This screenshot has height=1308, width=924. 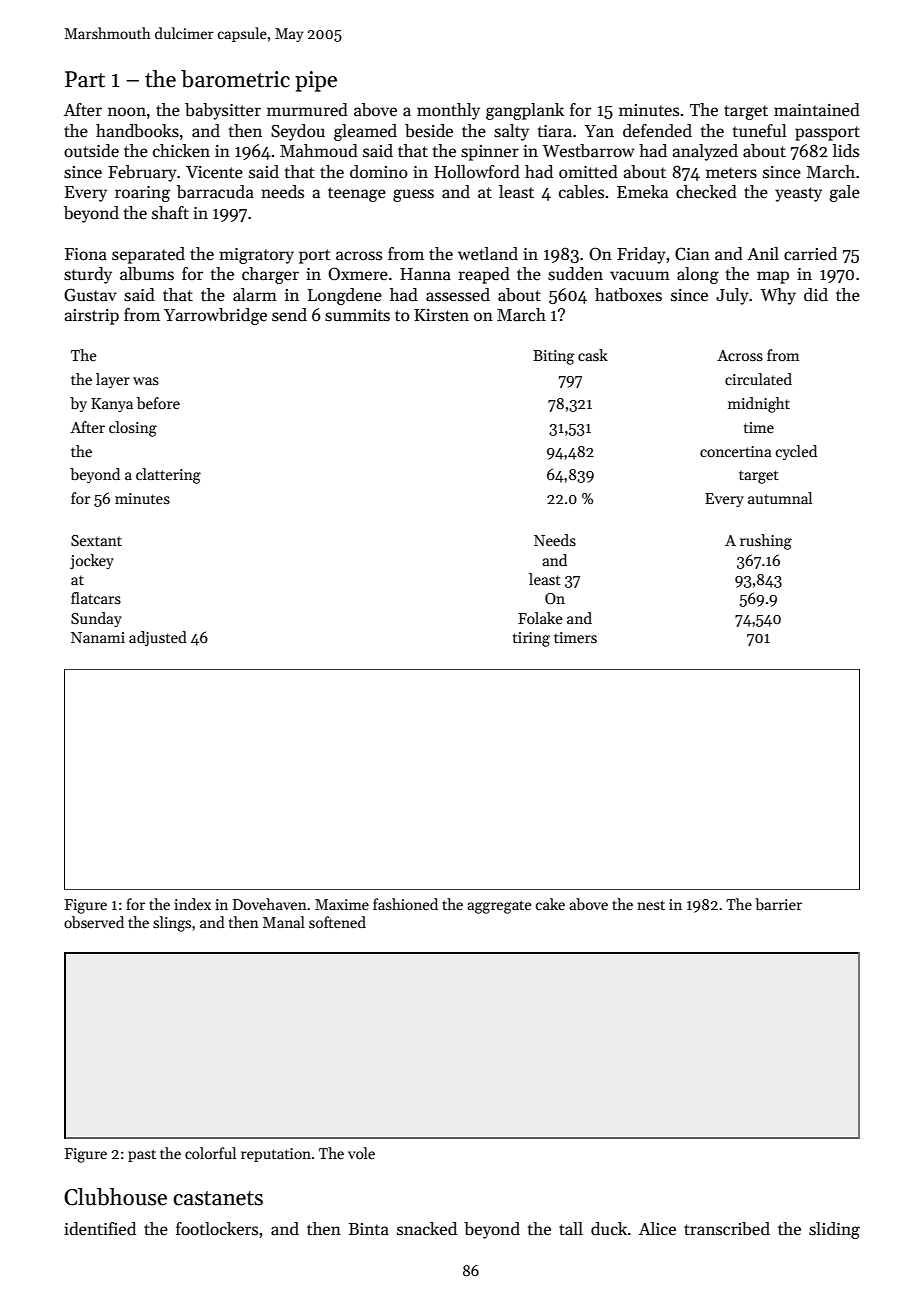 I want to click on slings, so click(x=172, y=924).
